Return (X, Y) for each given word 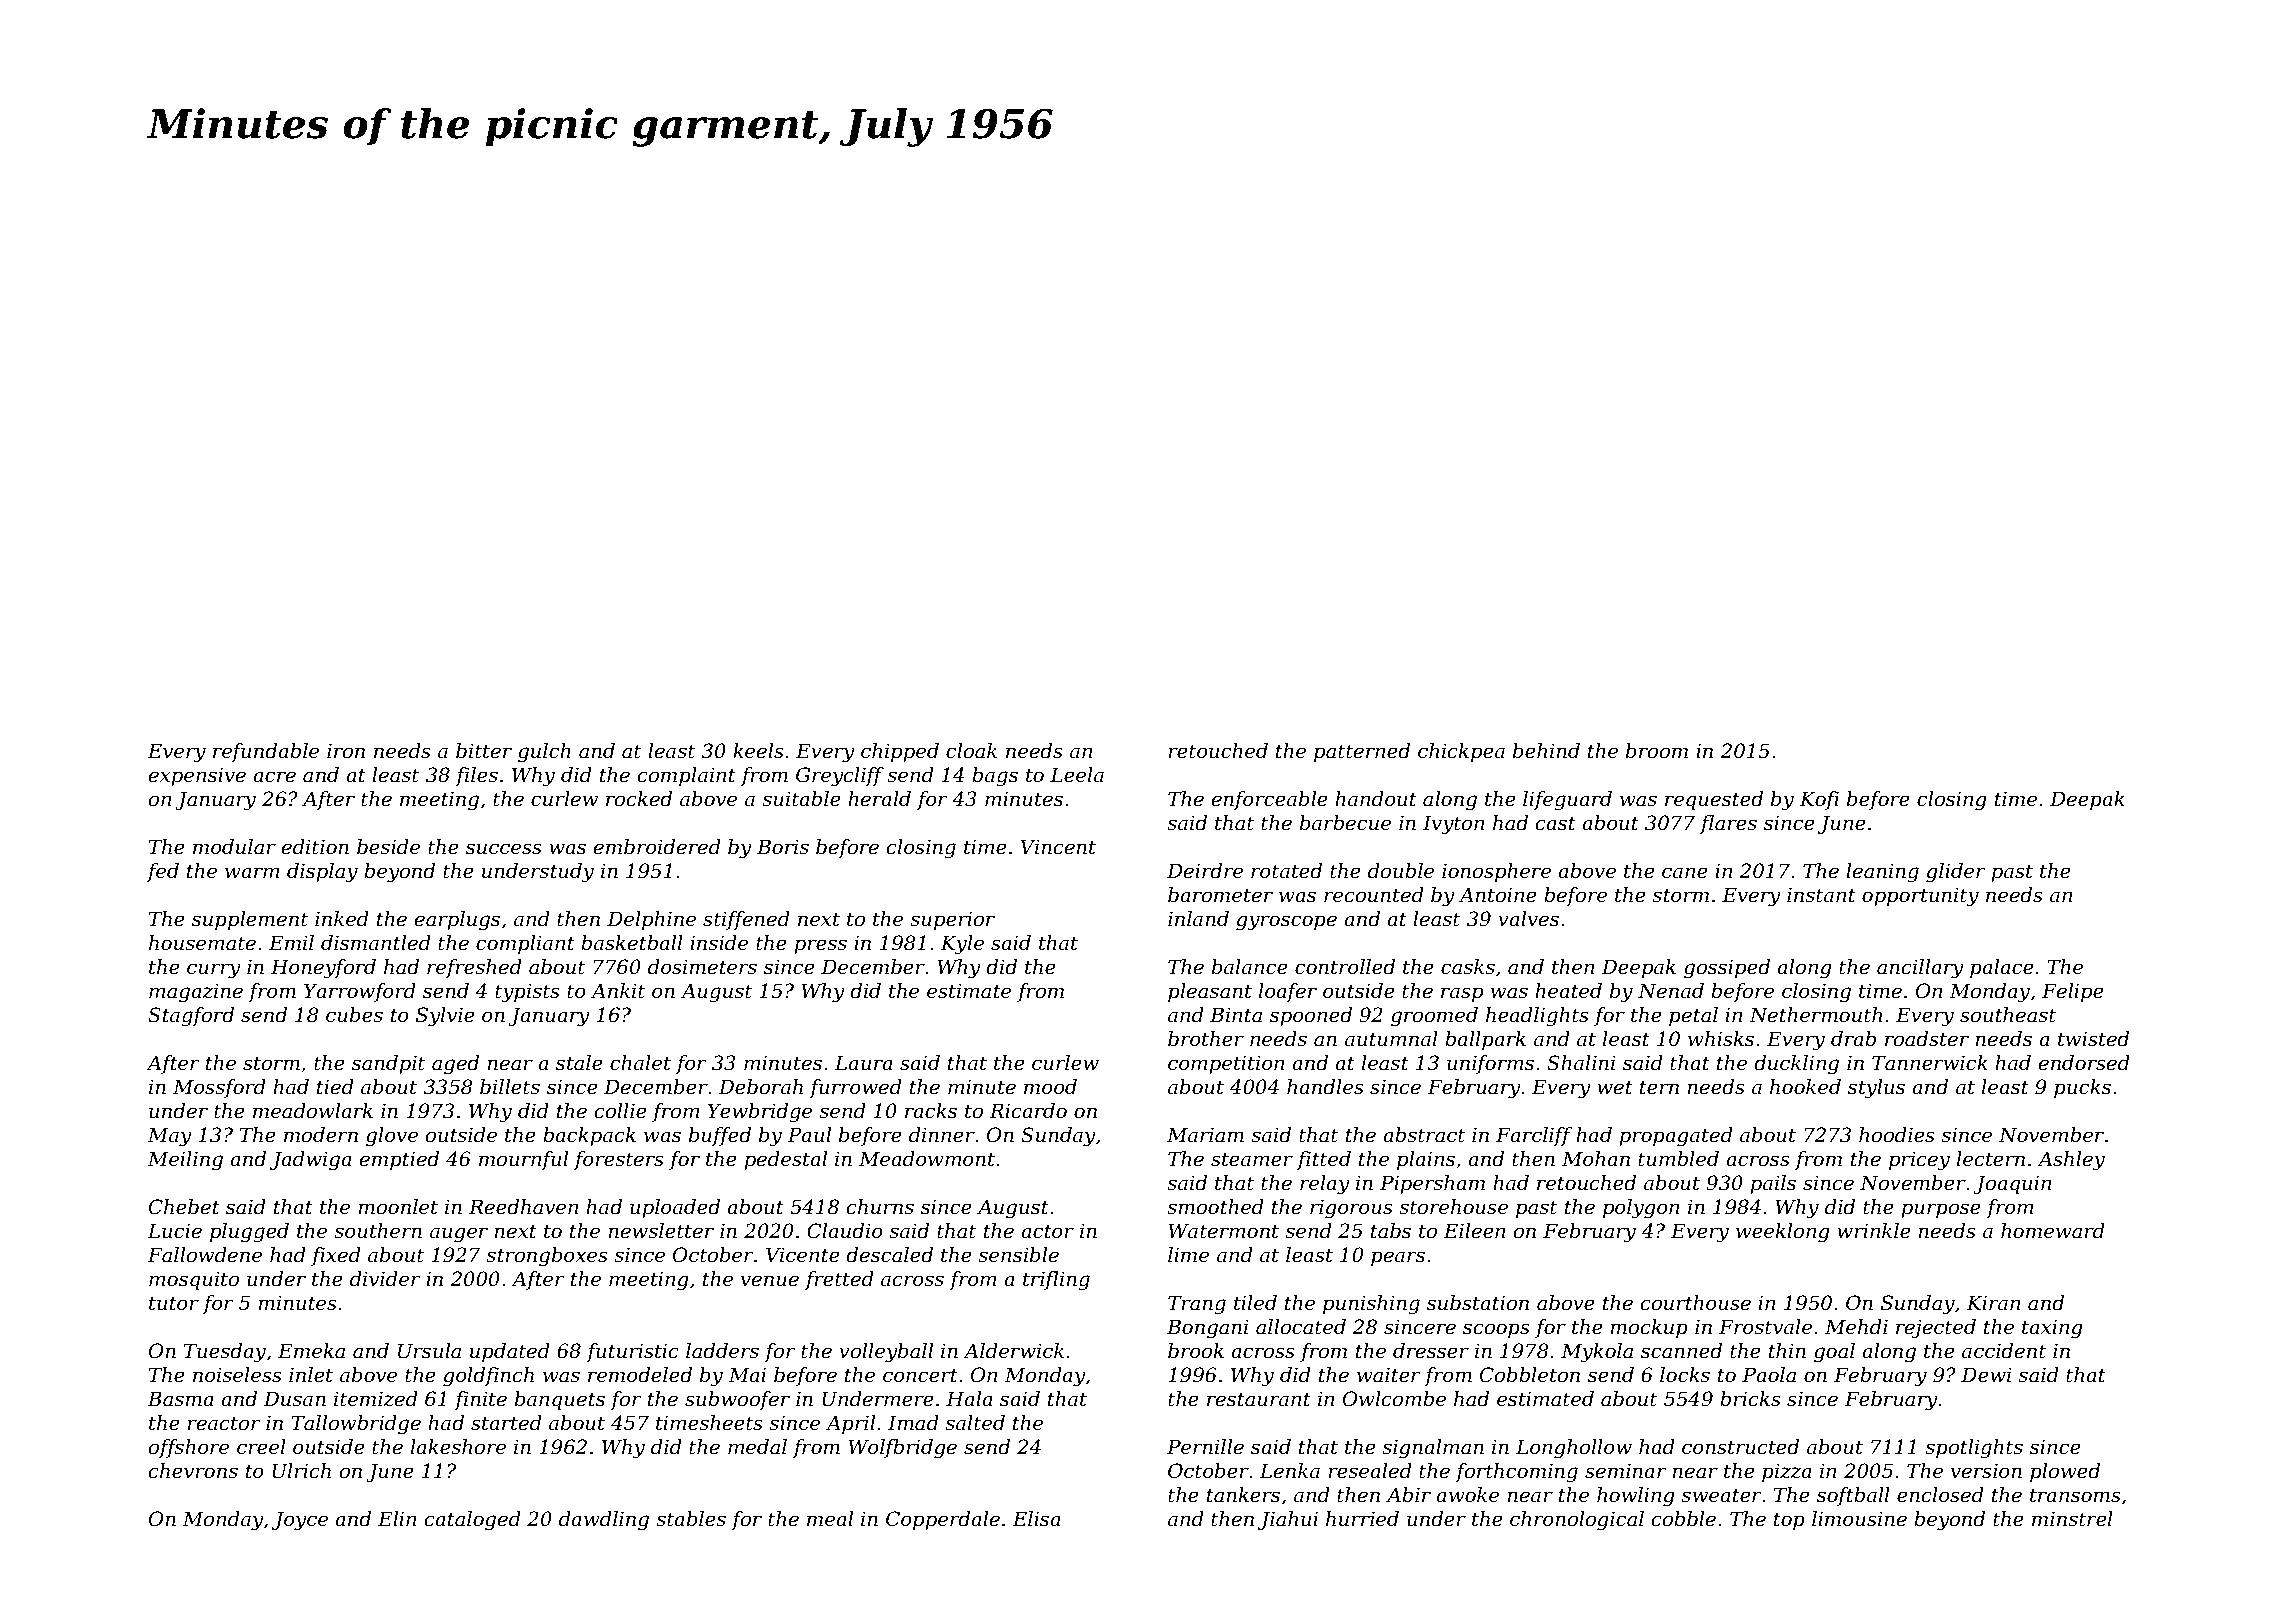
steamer (1252, 1159)
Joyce (300, 1521)
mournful (523, 1160)
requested (1714, 800)
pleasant (1210, 992)
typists (527, 993)
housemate (202, 943)
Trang (1197, 1305)
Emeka (311, 1351)
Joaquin (2013, 1184)
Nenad (1671, 991)
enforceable (1269, 800)
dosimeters (702, 967)
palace (2002, 968)
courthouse (1695, 1303)
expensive (197, 776)
